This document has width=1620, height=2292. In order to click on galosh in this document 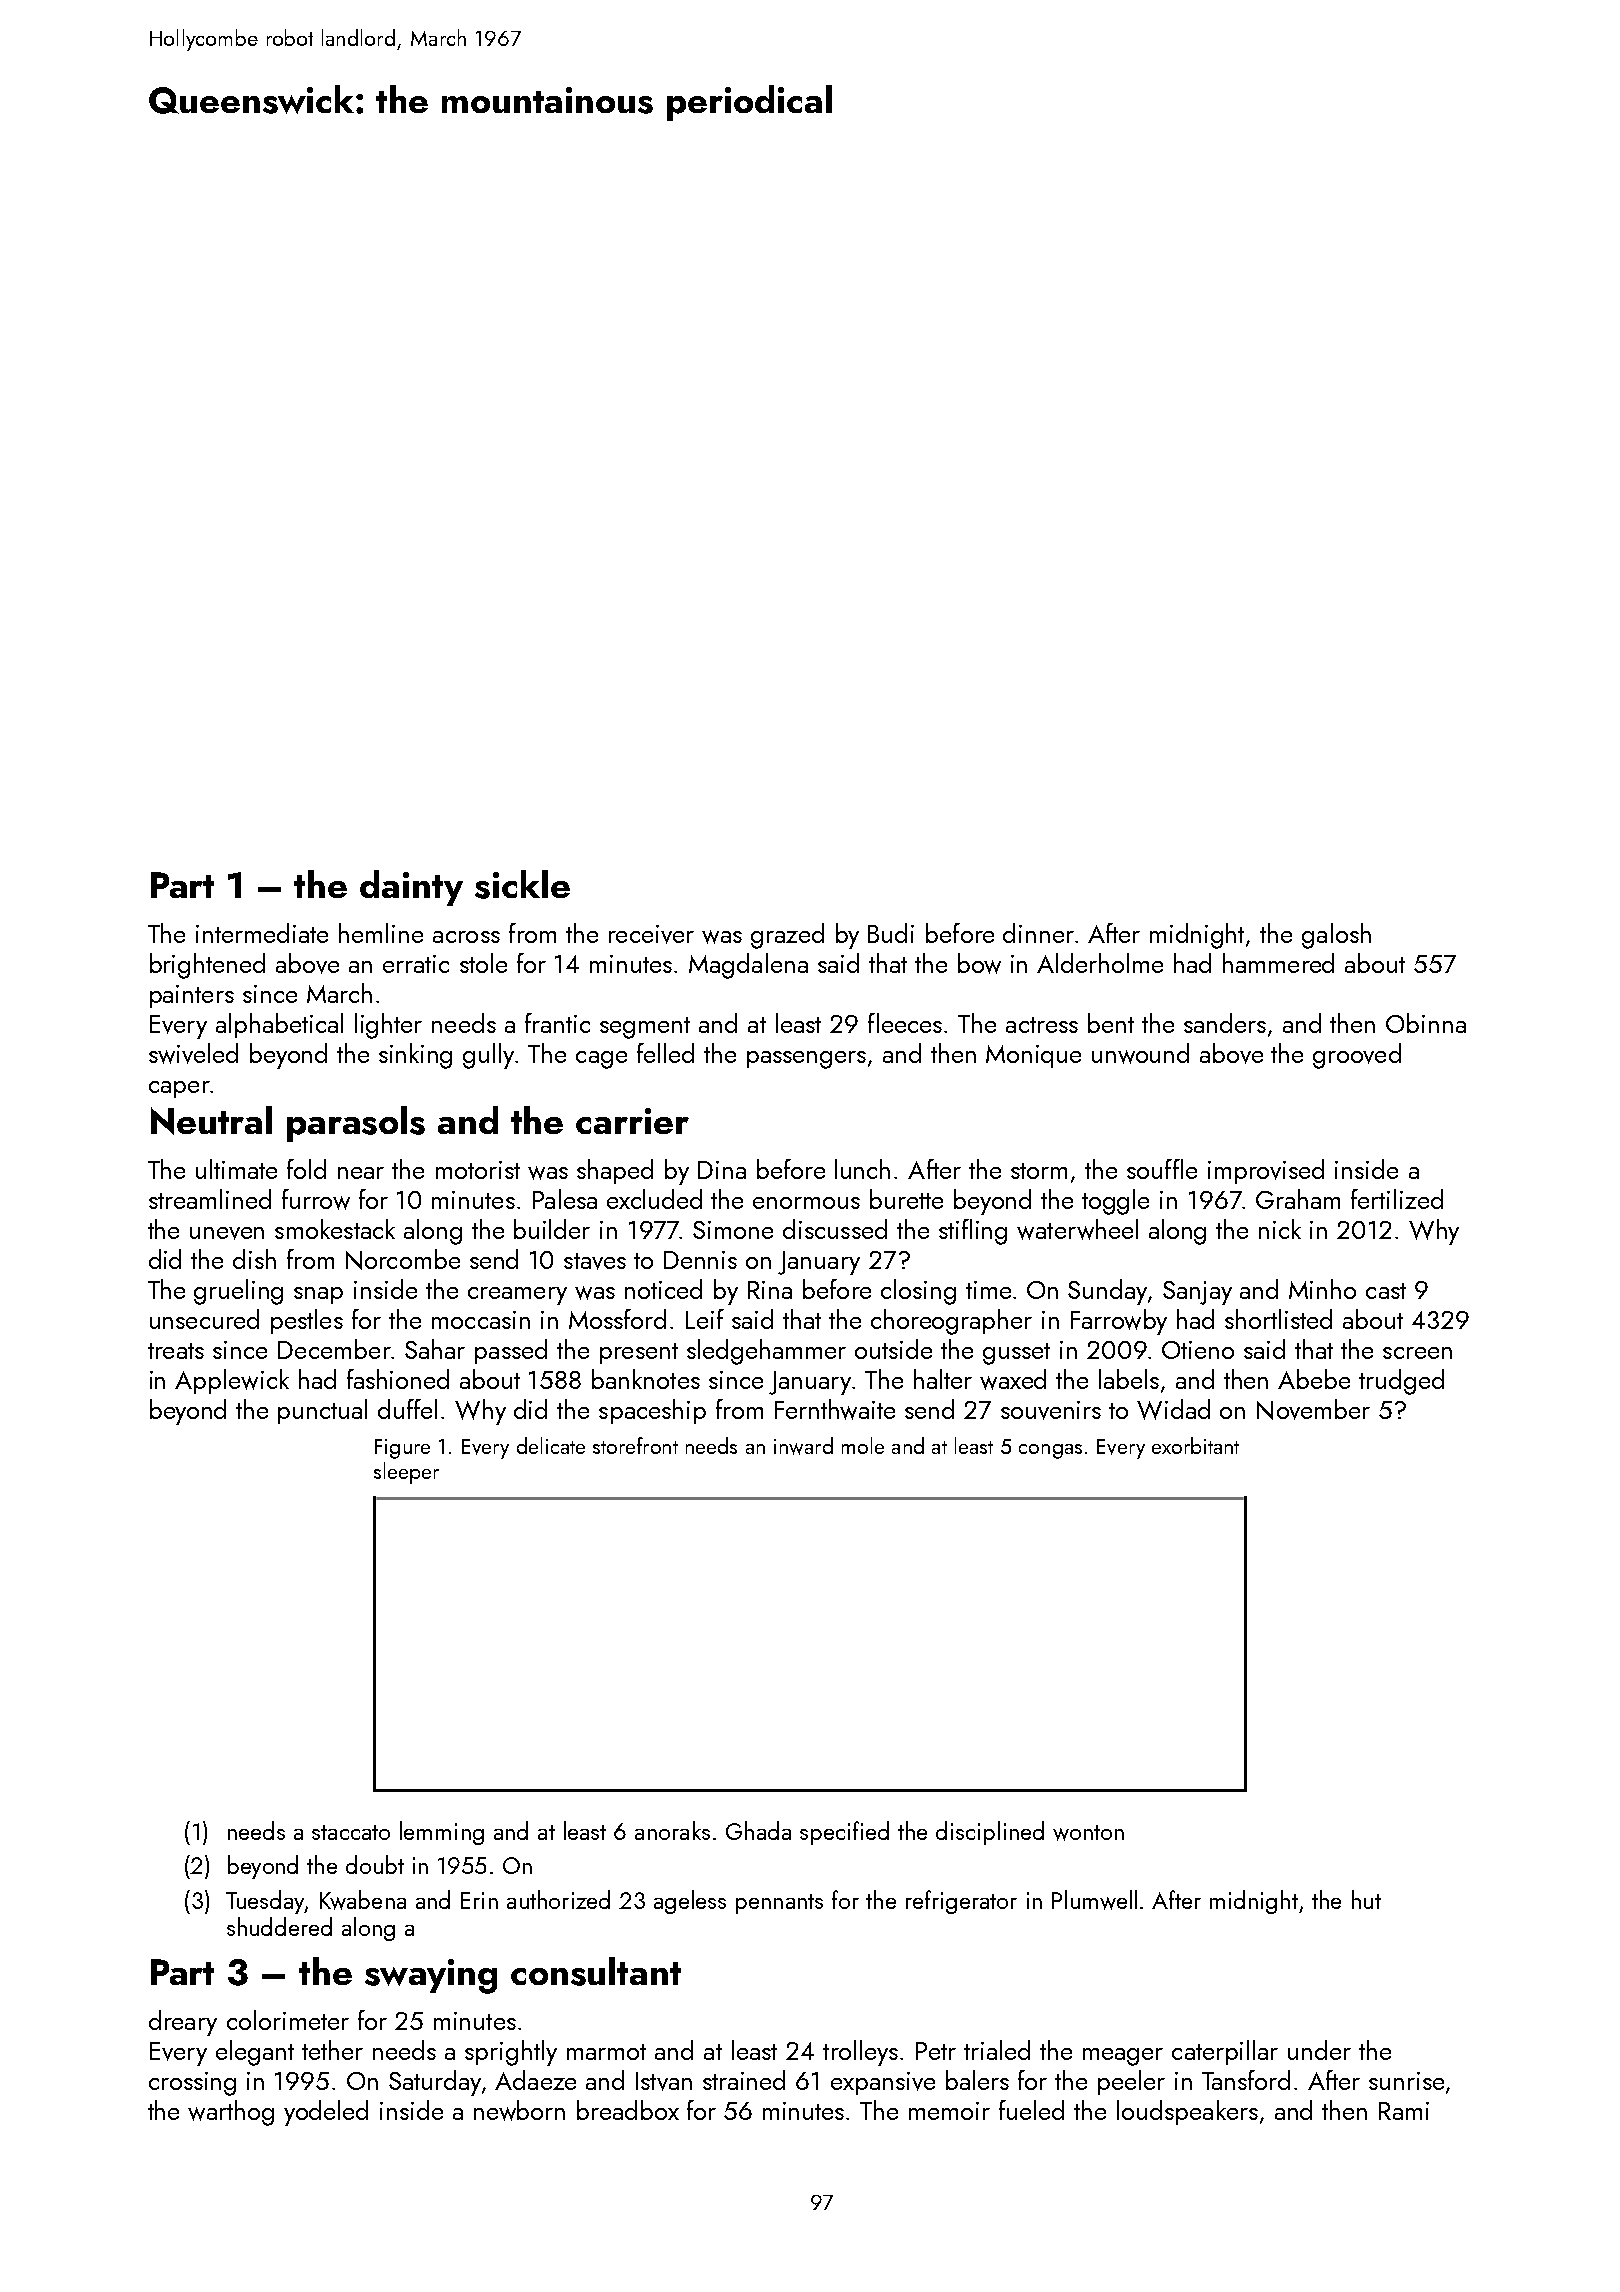, I will do `click(1336, 936)`.
